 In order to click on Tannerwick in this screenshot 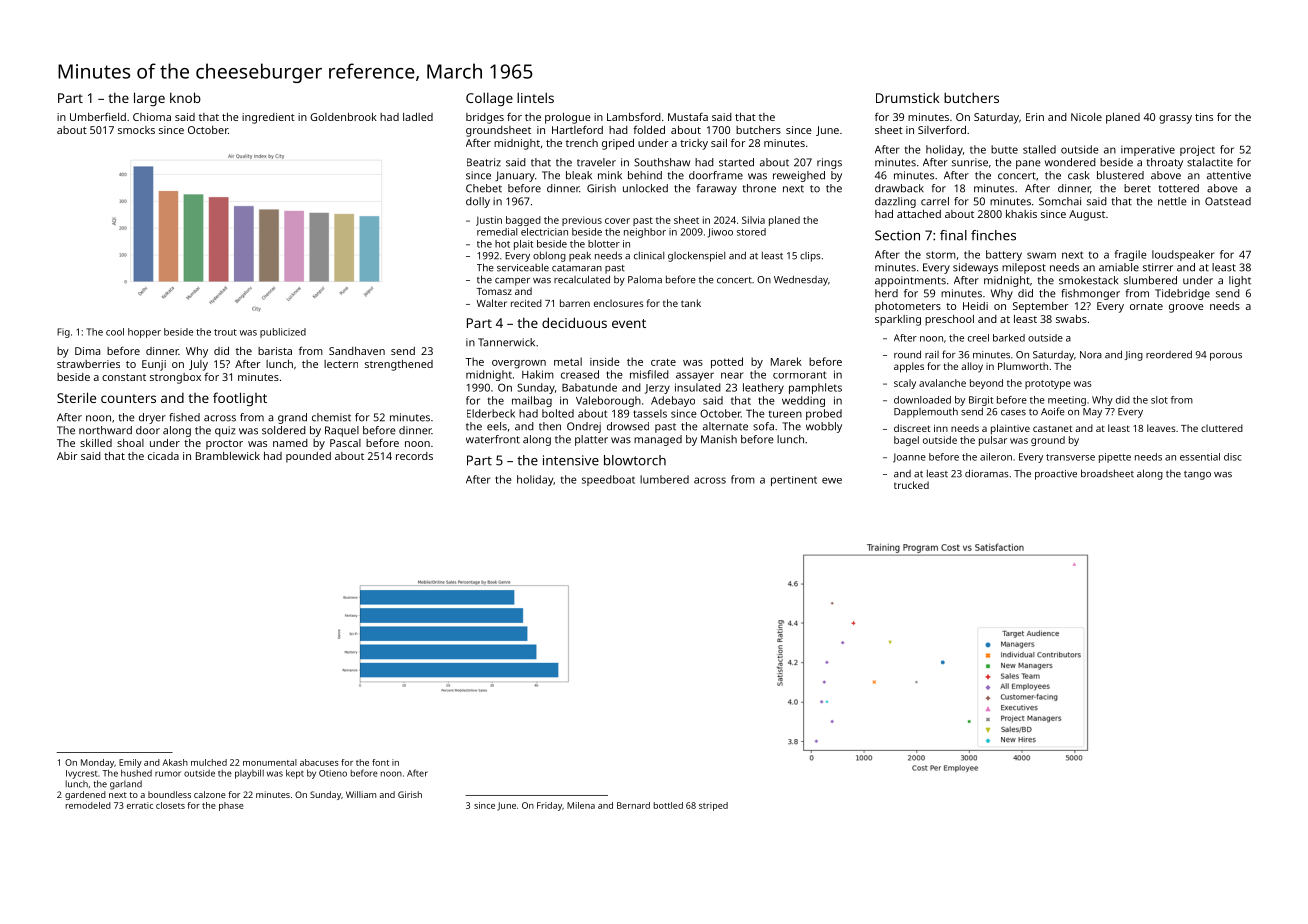, I will do `click(506, 342)`.
